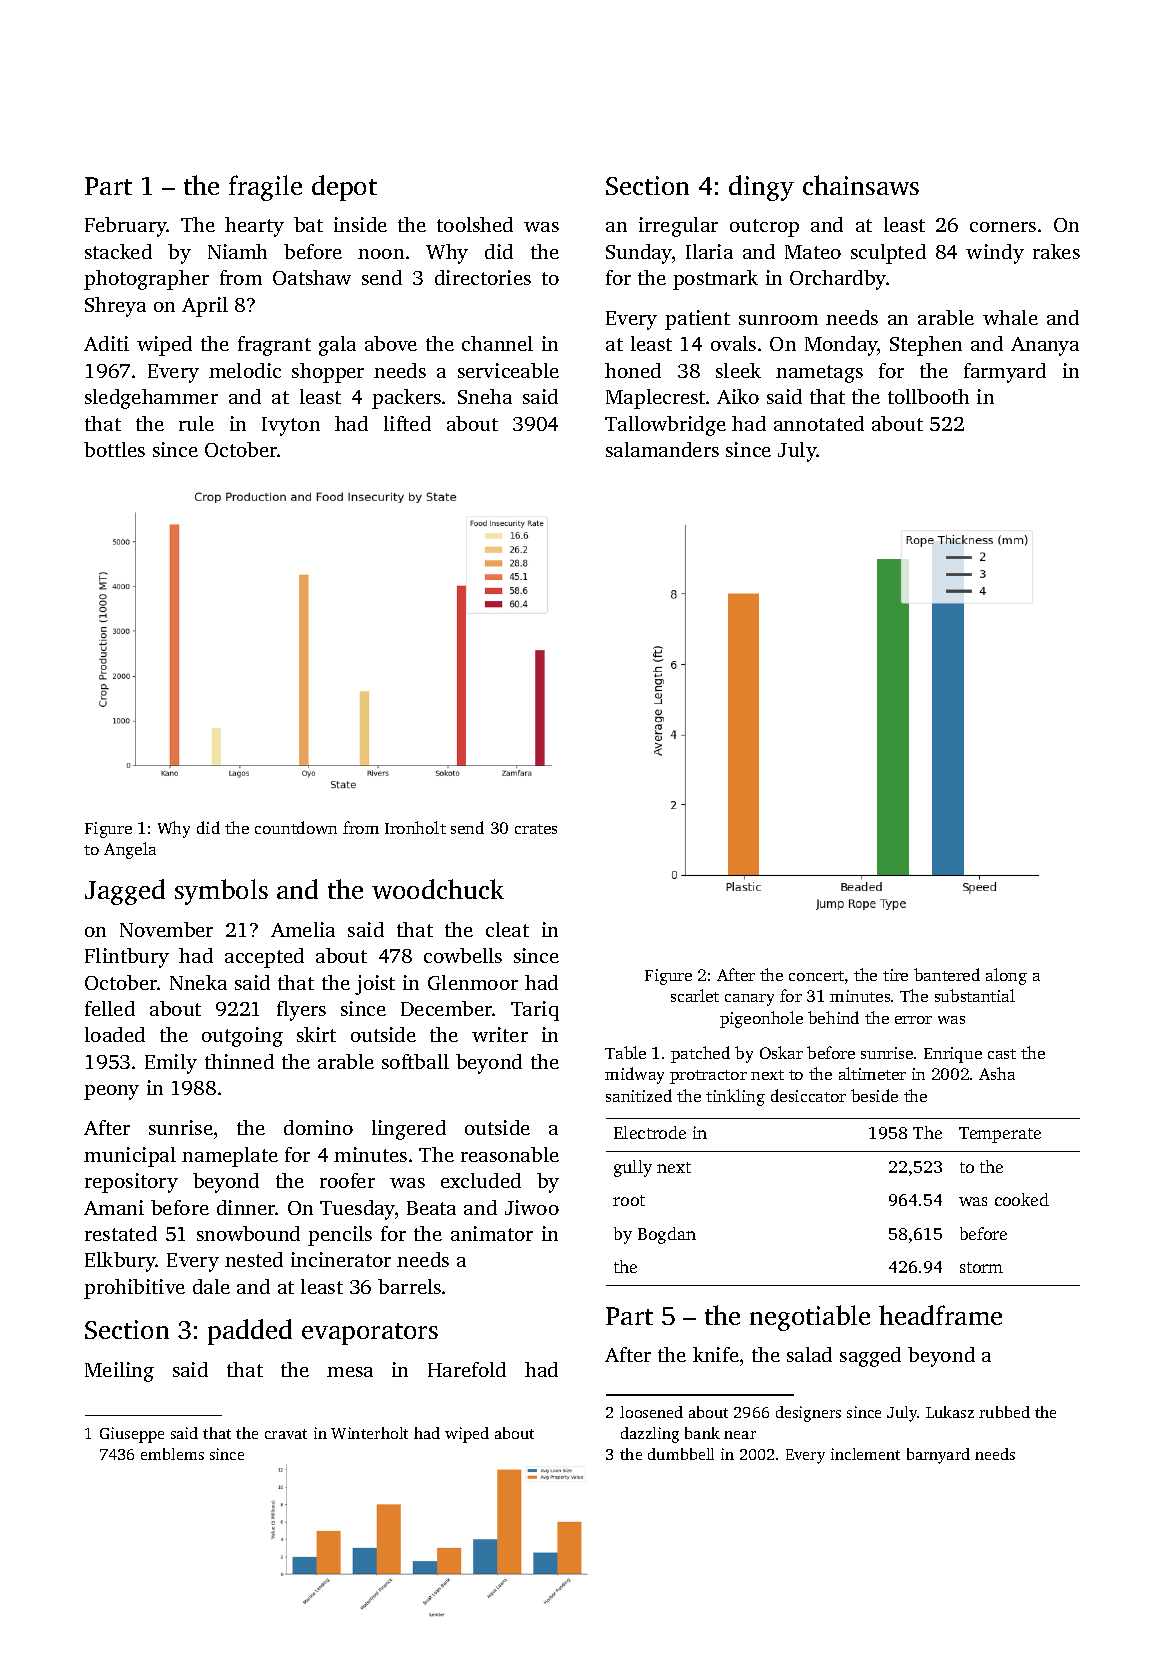 This document has height=1654, width=1165. What do you see at coordinates (250, 1332) in the document?
I see `padded` at bounding box center [250, 1332].
